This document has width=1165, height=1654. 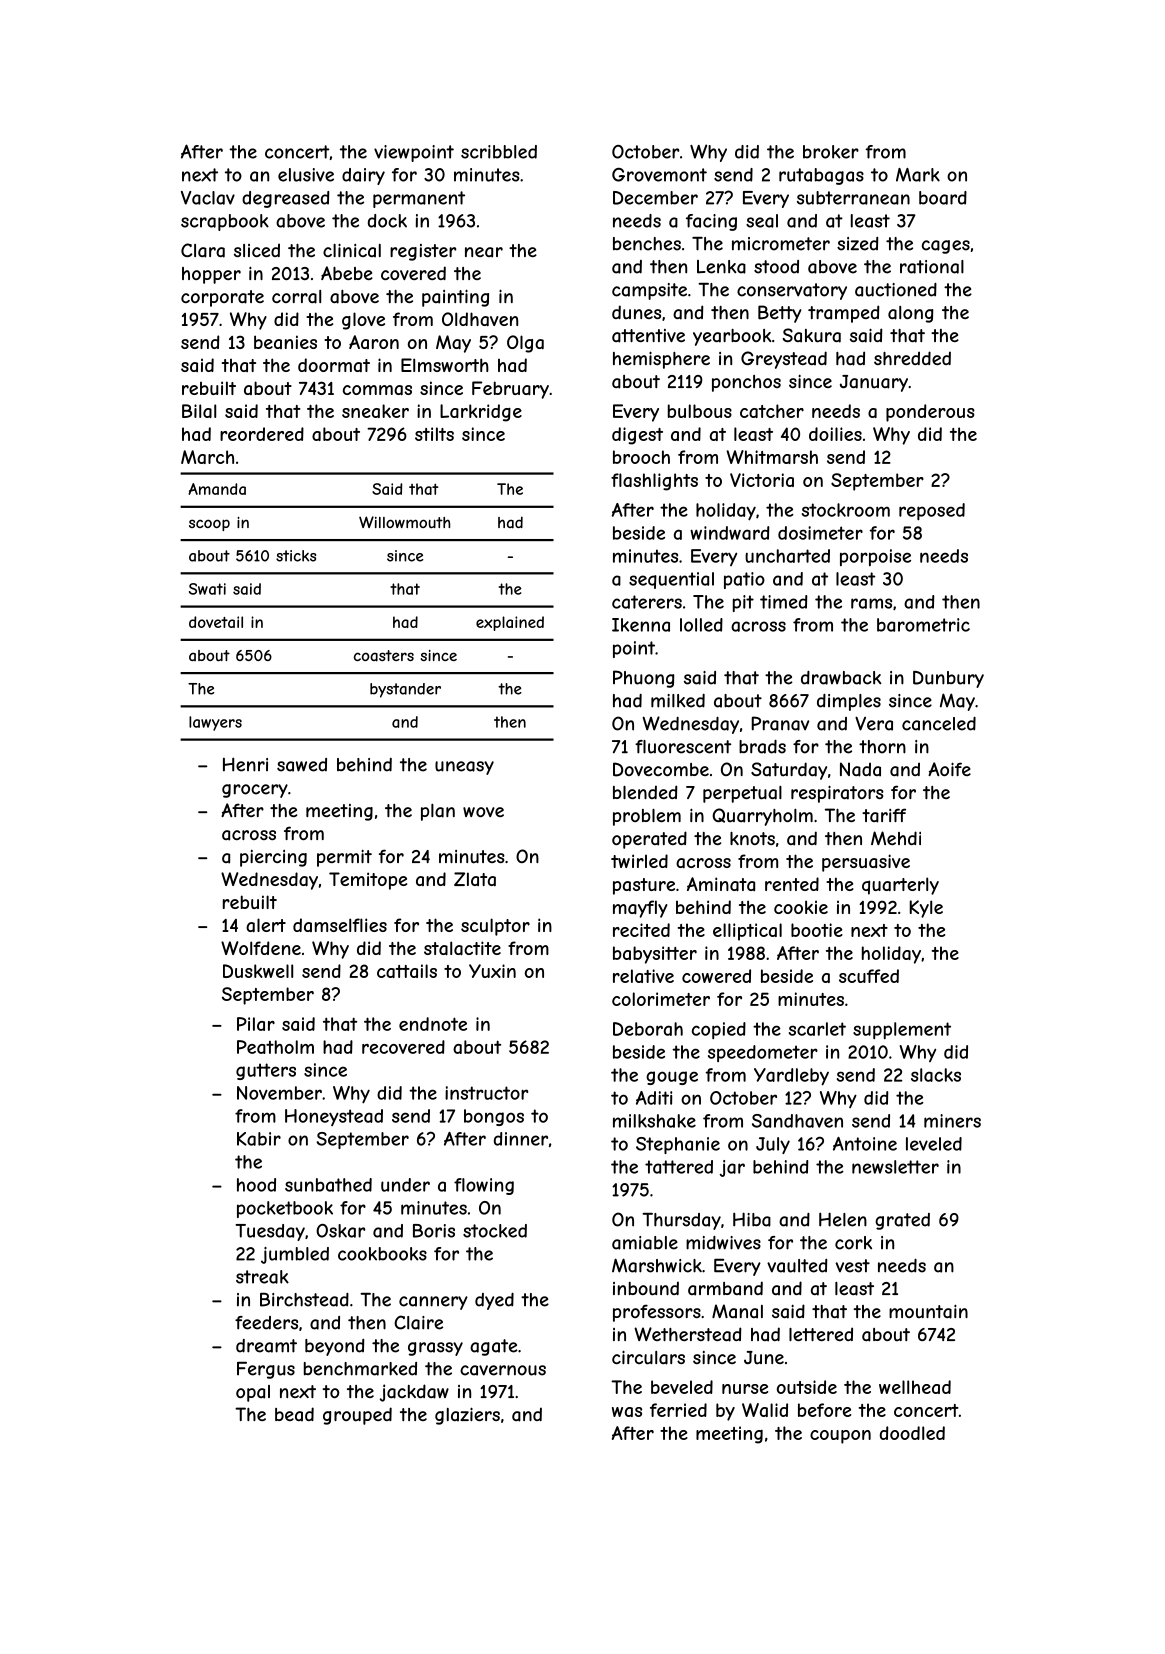 I want to click on gouge, so click(x=672, y=1078).
